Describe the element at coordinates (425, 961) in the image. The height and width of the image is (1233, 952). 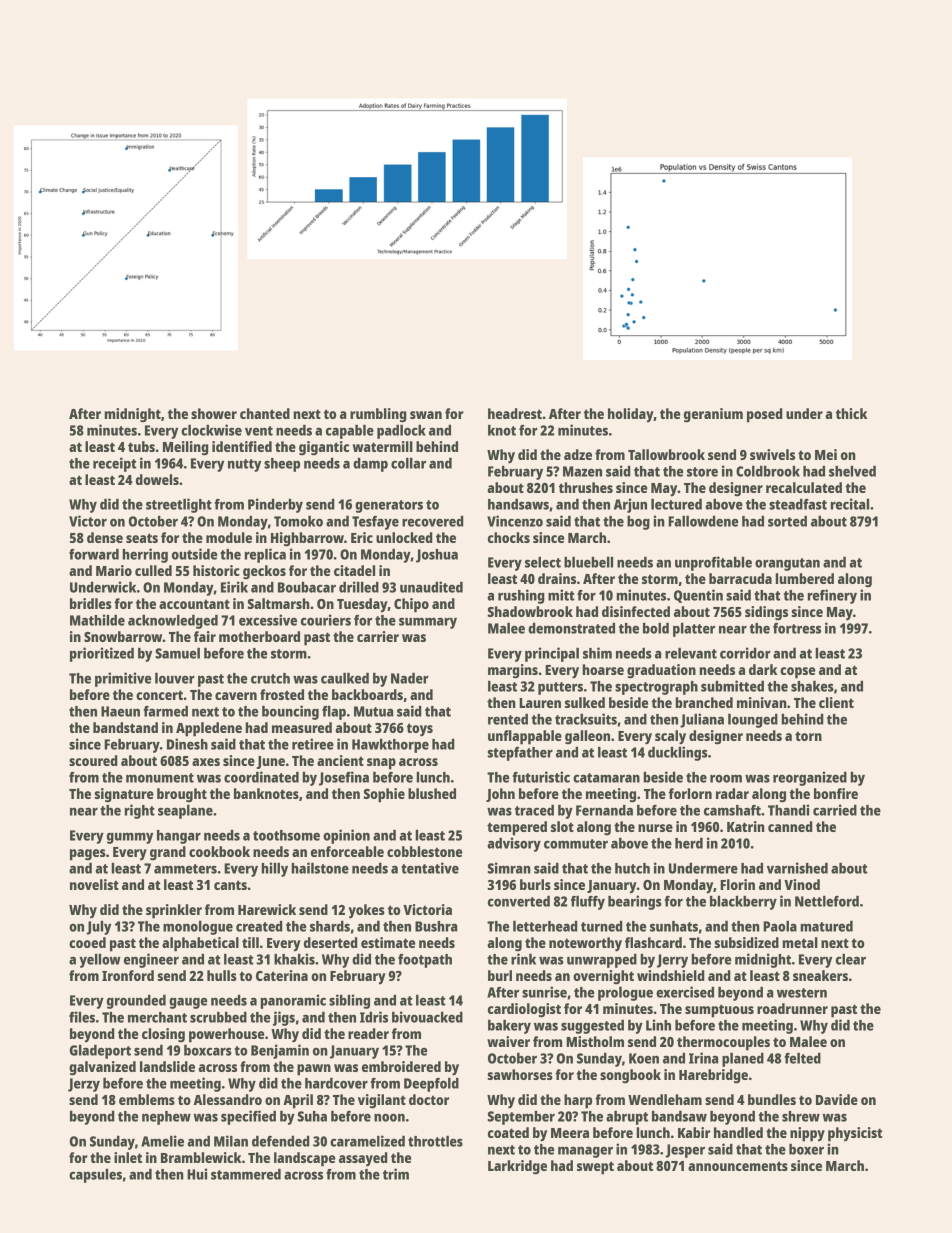
I see `footpath` at that location.
